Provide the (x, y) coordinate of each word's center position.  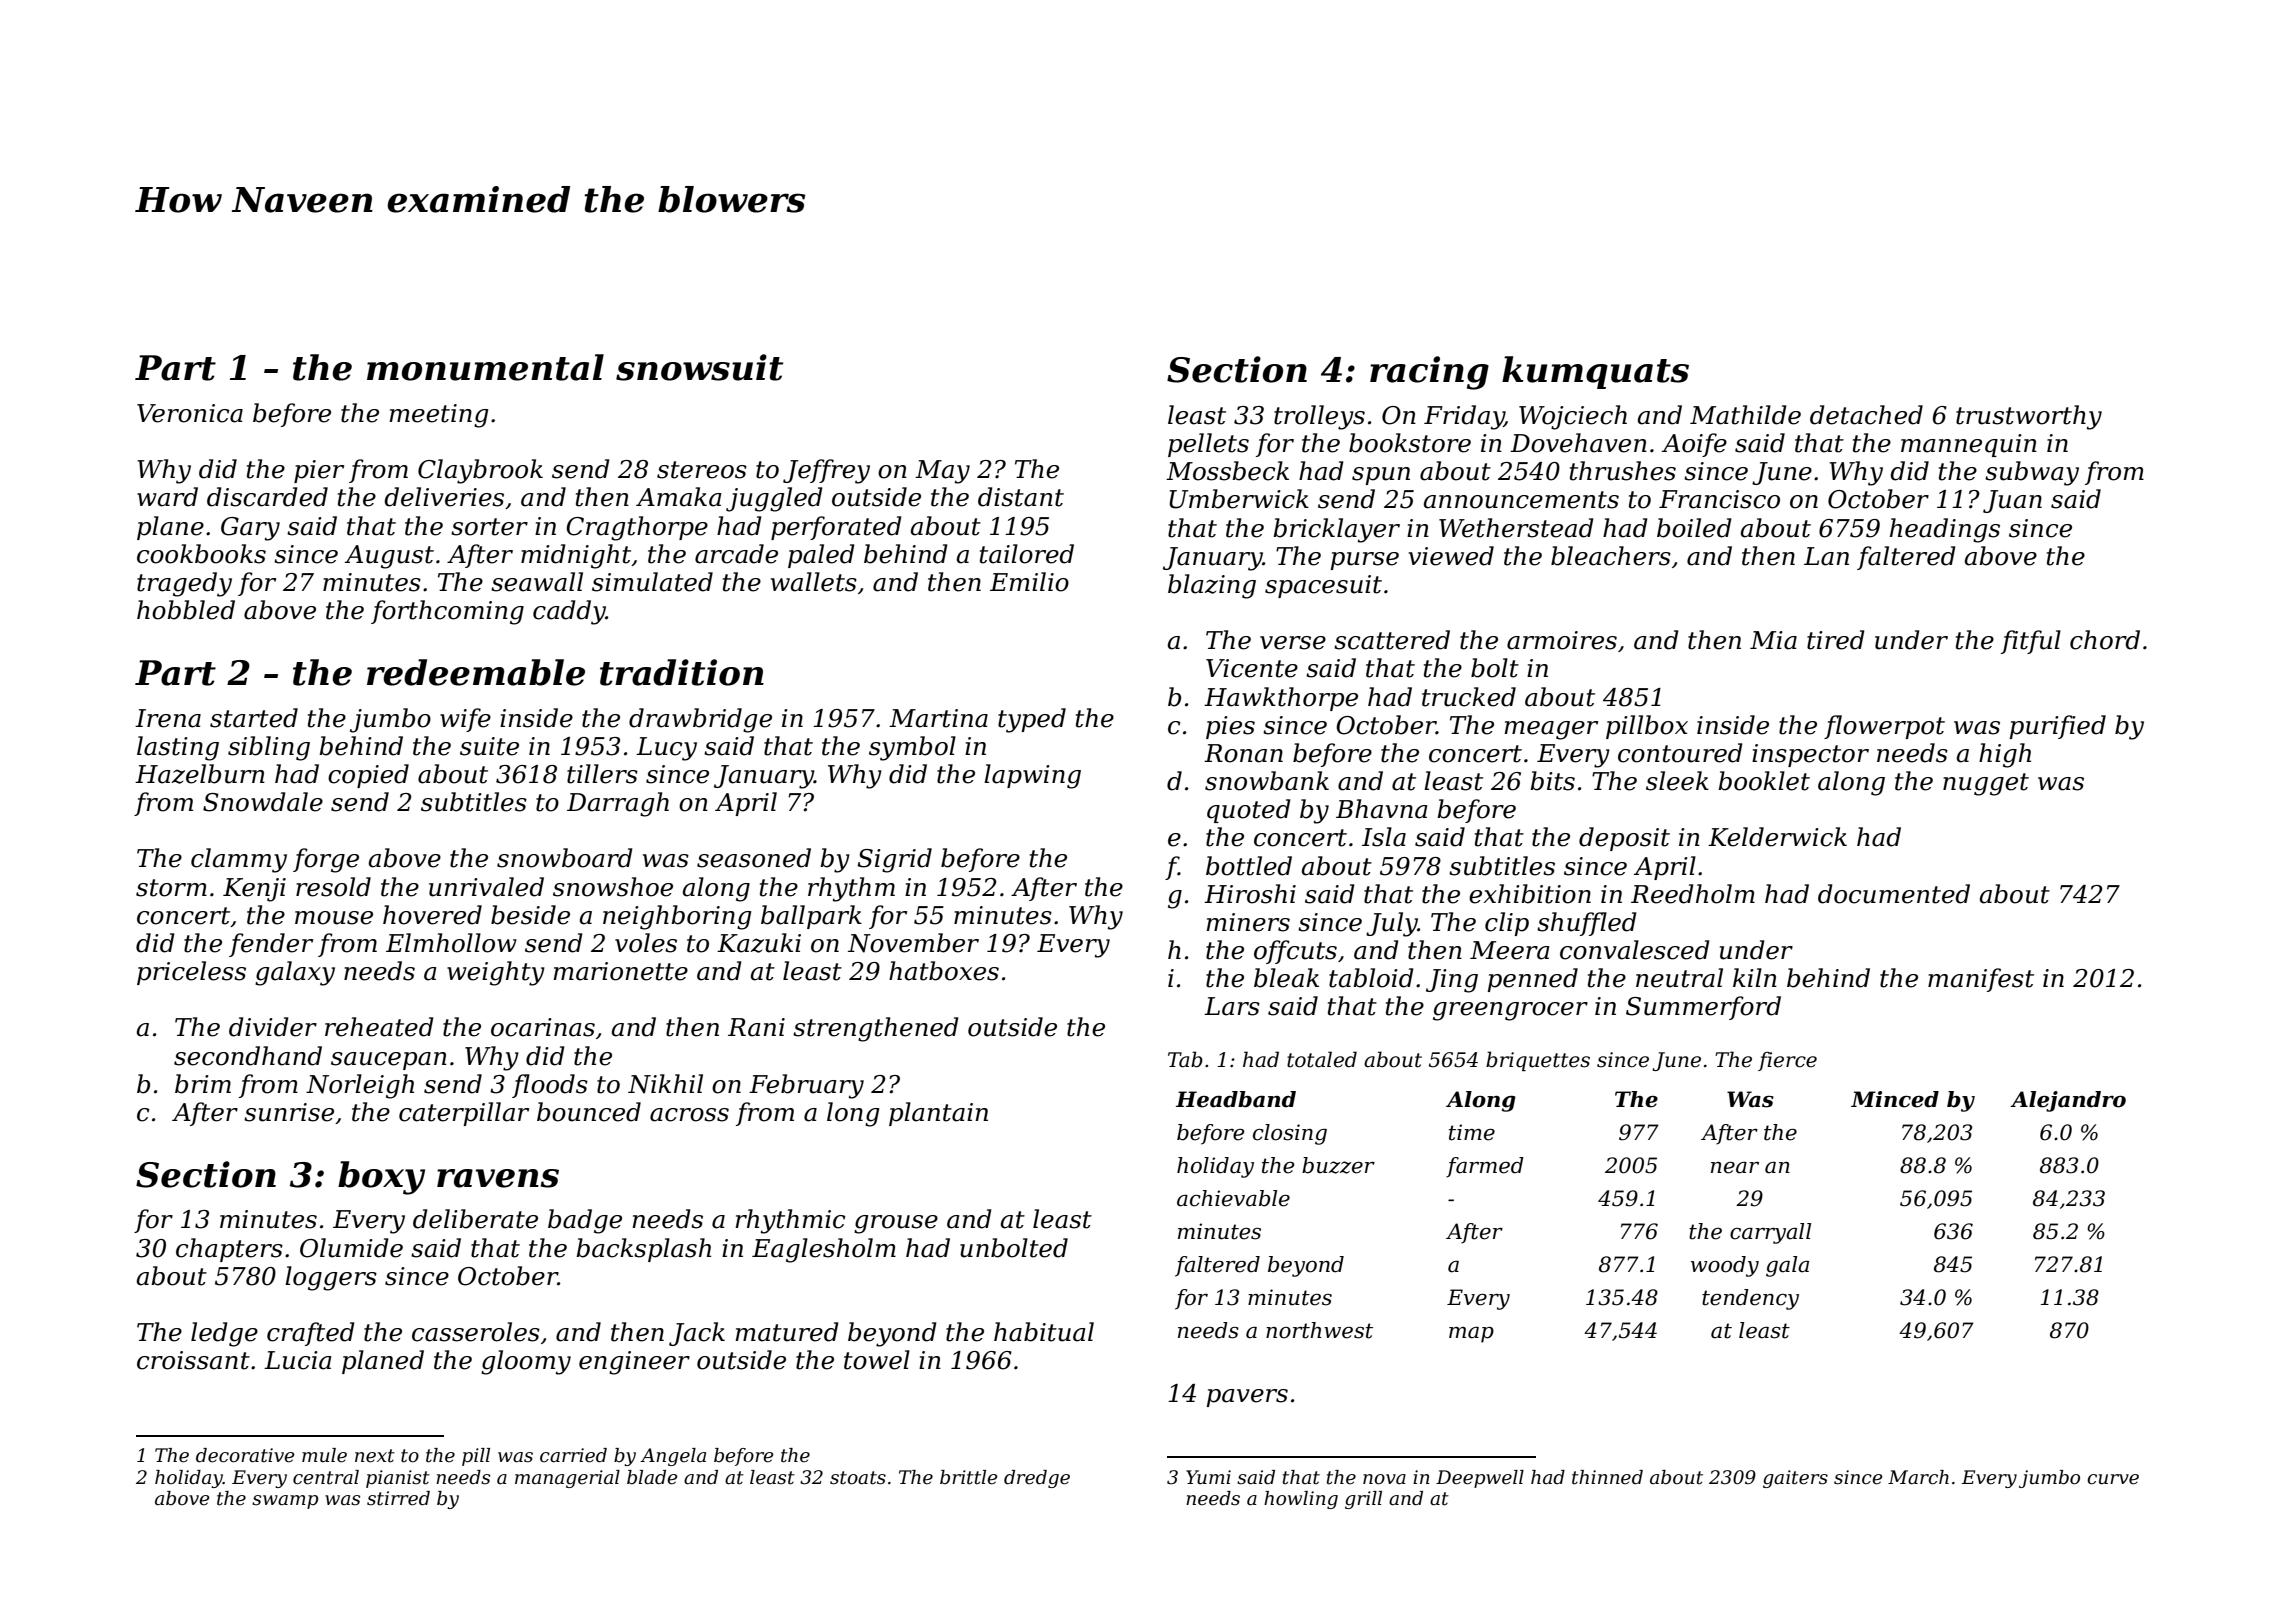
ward (167, 497)
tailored (1027, 554)
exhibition (1530, 894)
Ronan (1243, 753)
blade (652, 1477)
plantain (938, 1114)
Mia (1773, 640)
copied (368, 776)
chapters (229, 1250)
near (1735, 1168)
